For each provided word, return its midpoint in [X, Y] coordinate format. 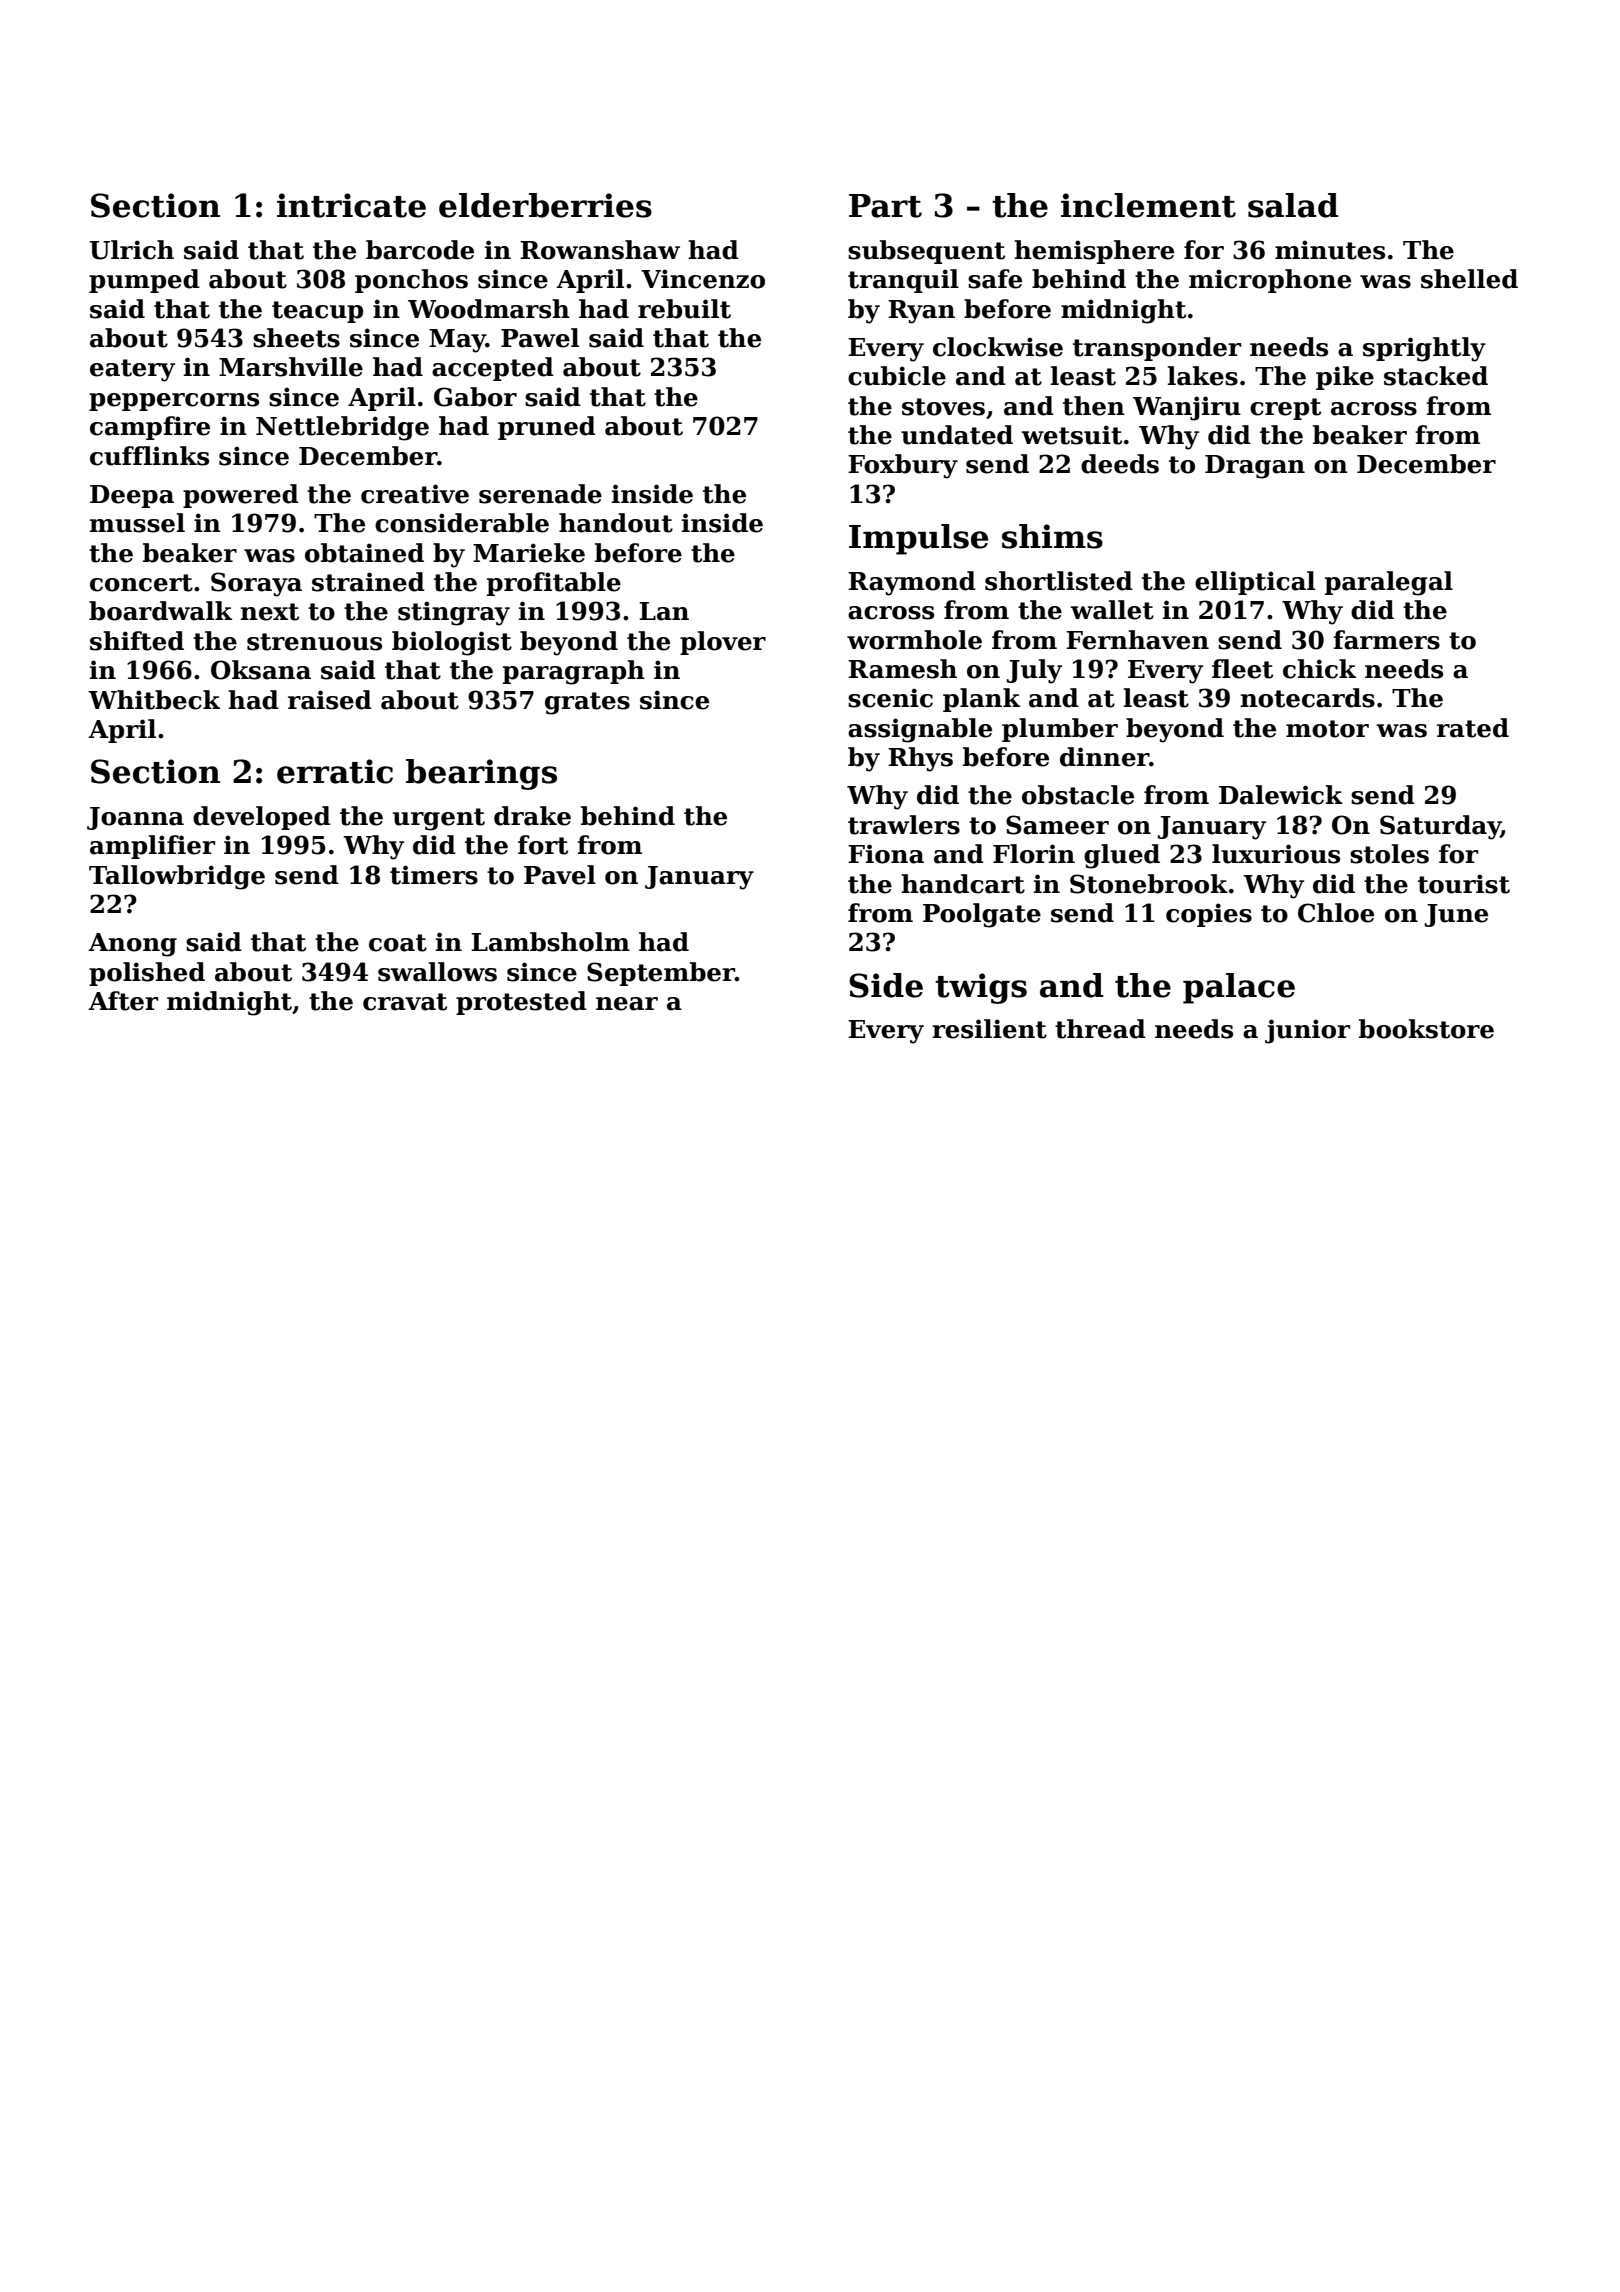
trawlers [904, 825]
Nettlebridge [342, 428]
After [123, 1001]
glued [1122, 856]
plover [723, 643]
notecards [1308, 698]
